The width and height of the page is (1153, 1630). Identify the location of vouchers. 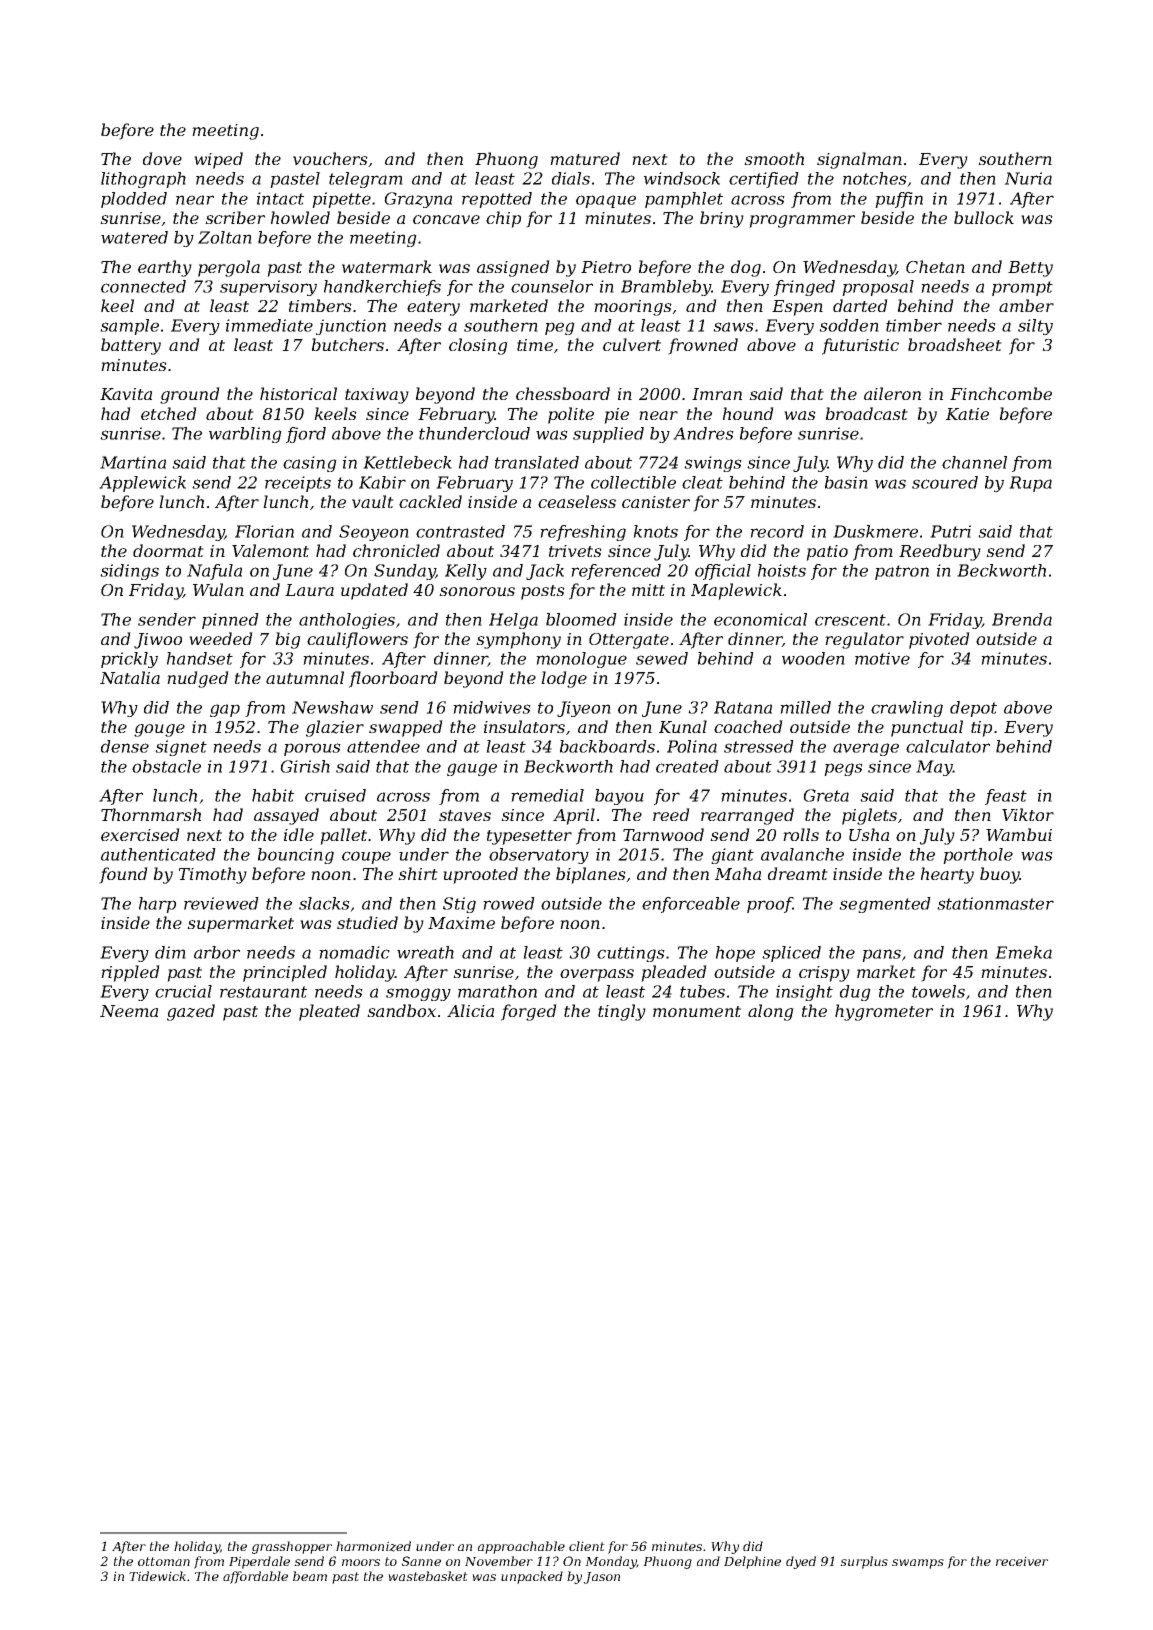
(330, 158).
